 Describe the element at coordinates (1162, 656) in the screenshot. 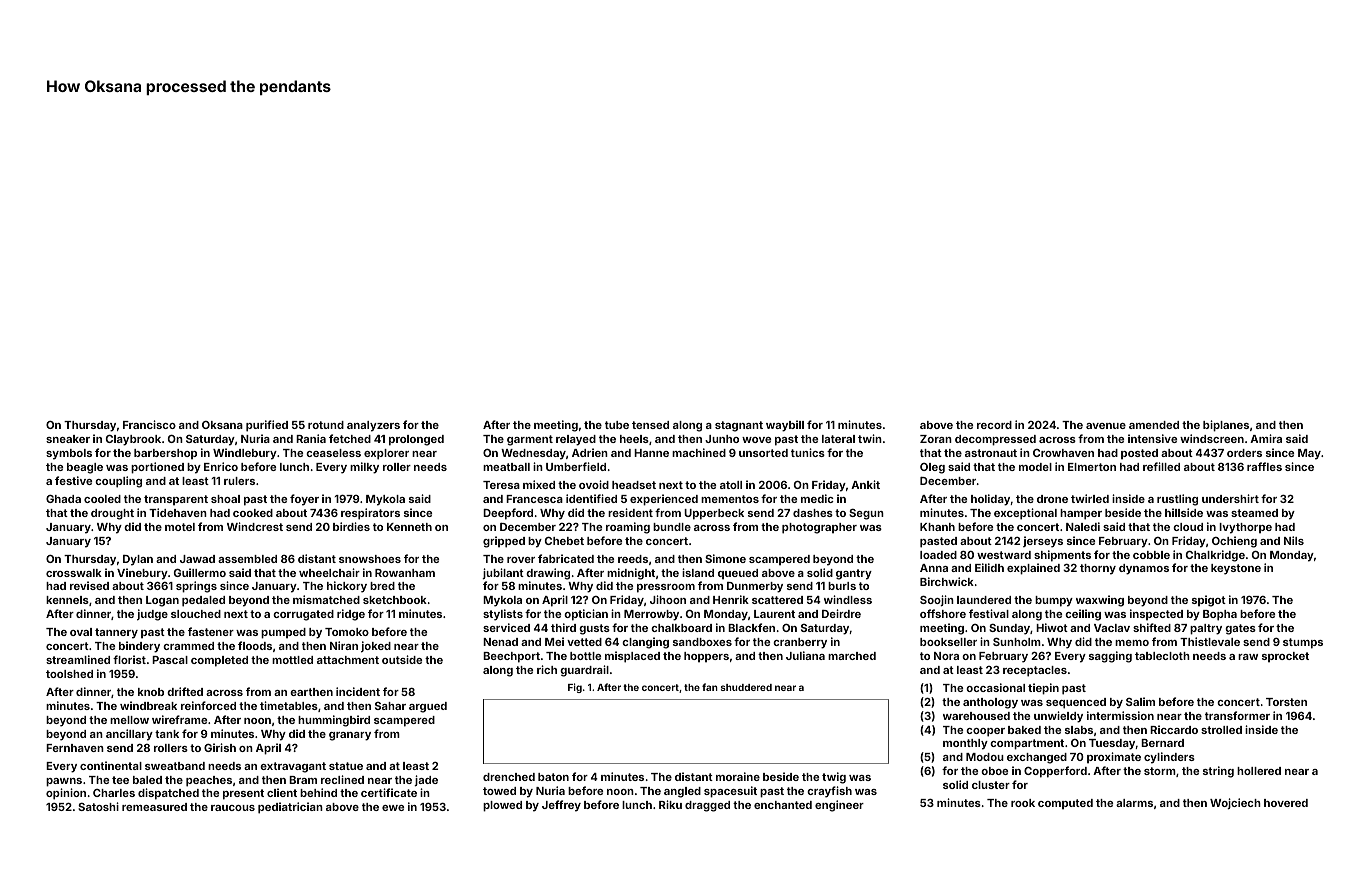

I see `tablecloth` at that location.
